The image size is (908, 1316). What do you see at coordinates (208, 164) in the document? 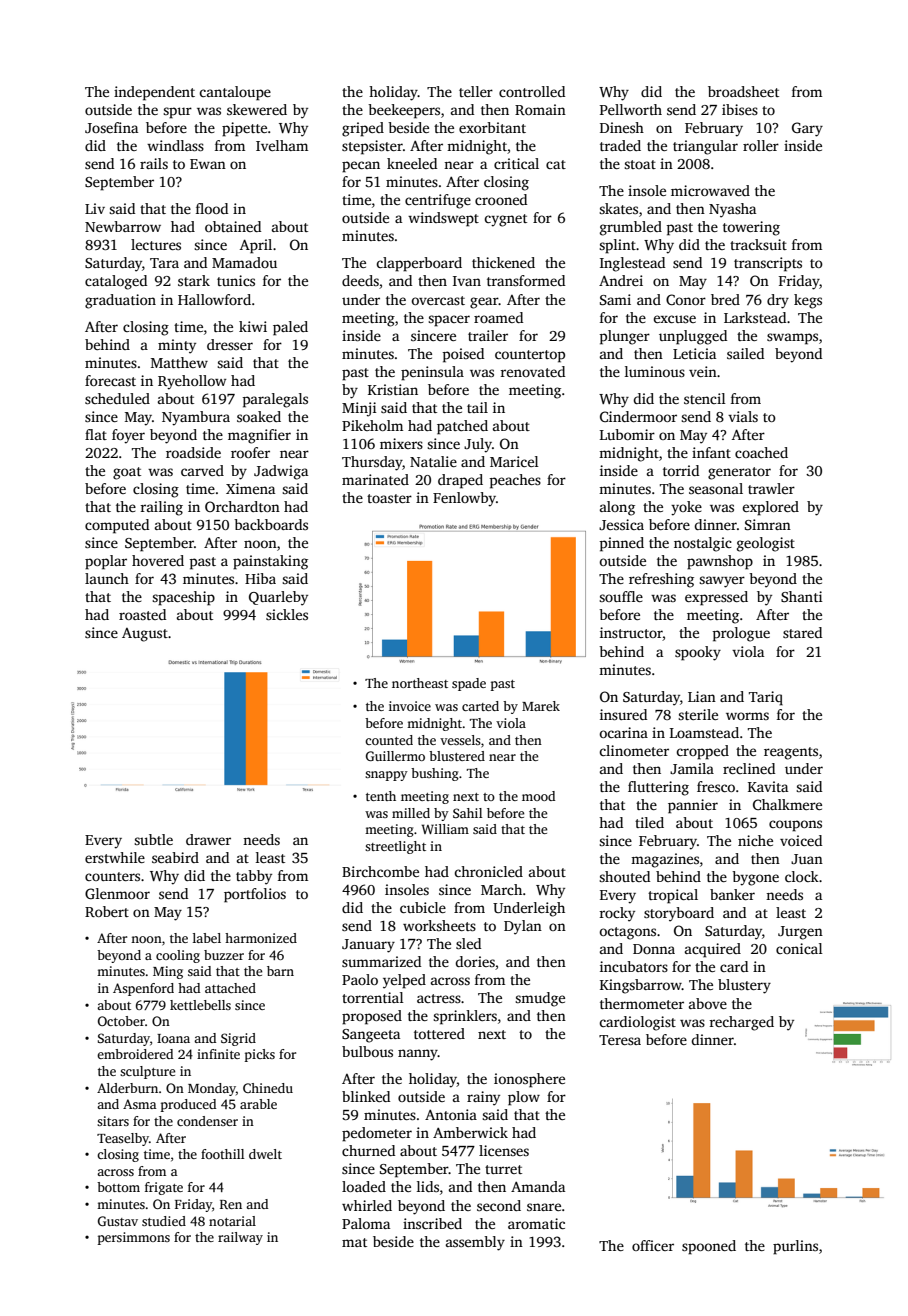
I see `Ewan` at bounding box center [208, 164].
